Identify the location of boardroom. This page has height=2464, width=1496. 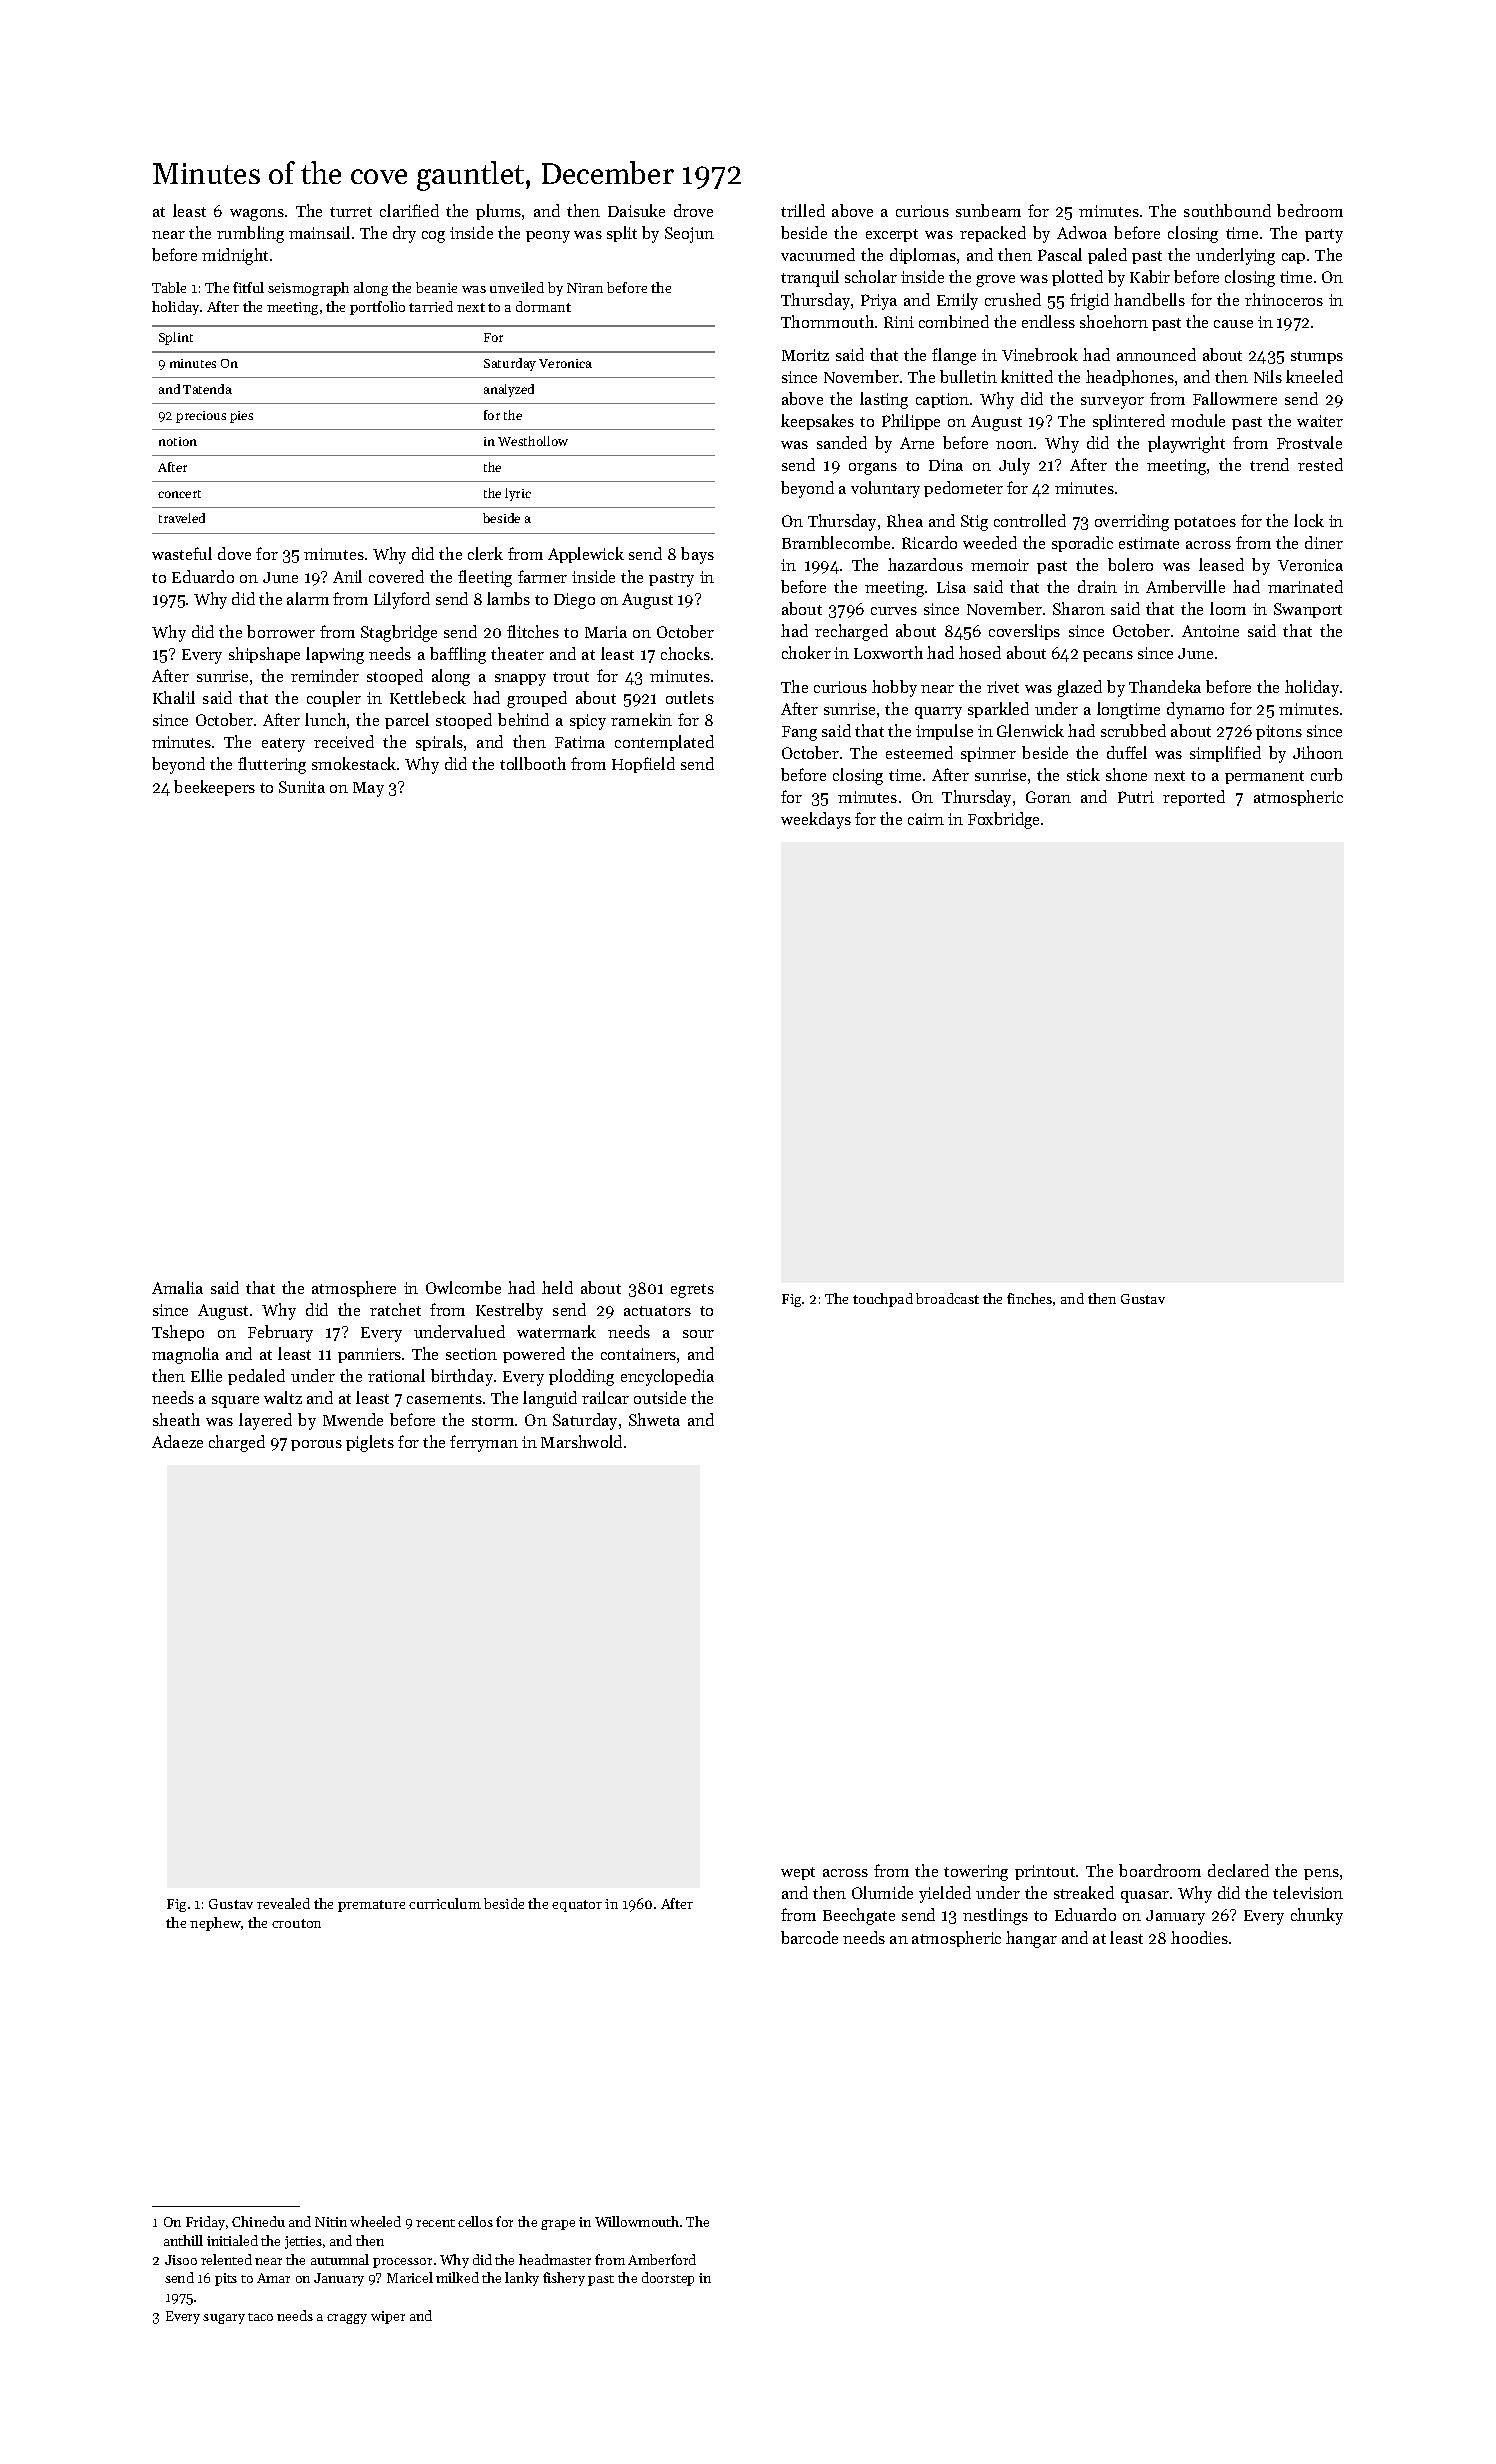
(1160, 1870).
